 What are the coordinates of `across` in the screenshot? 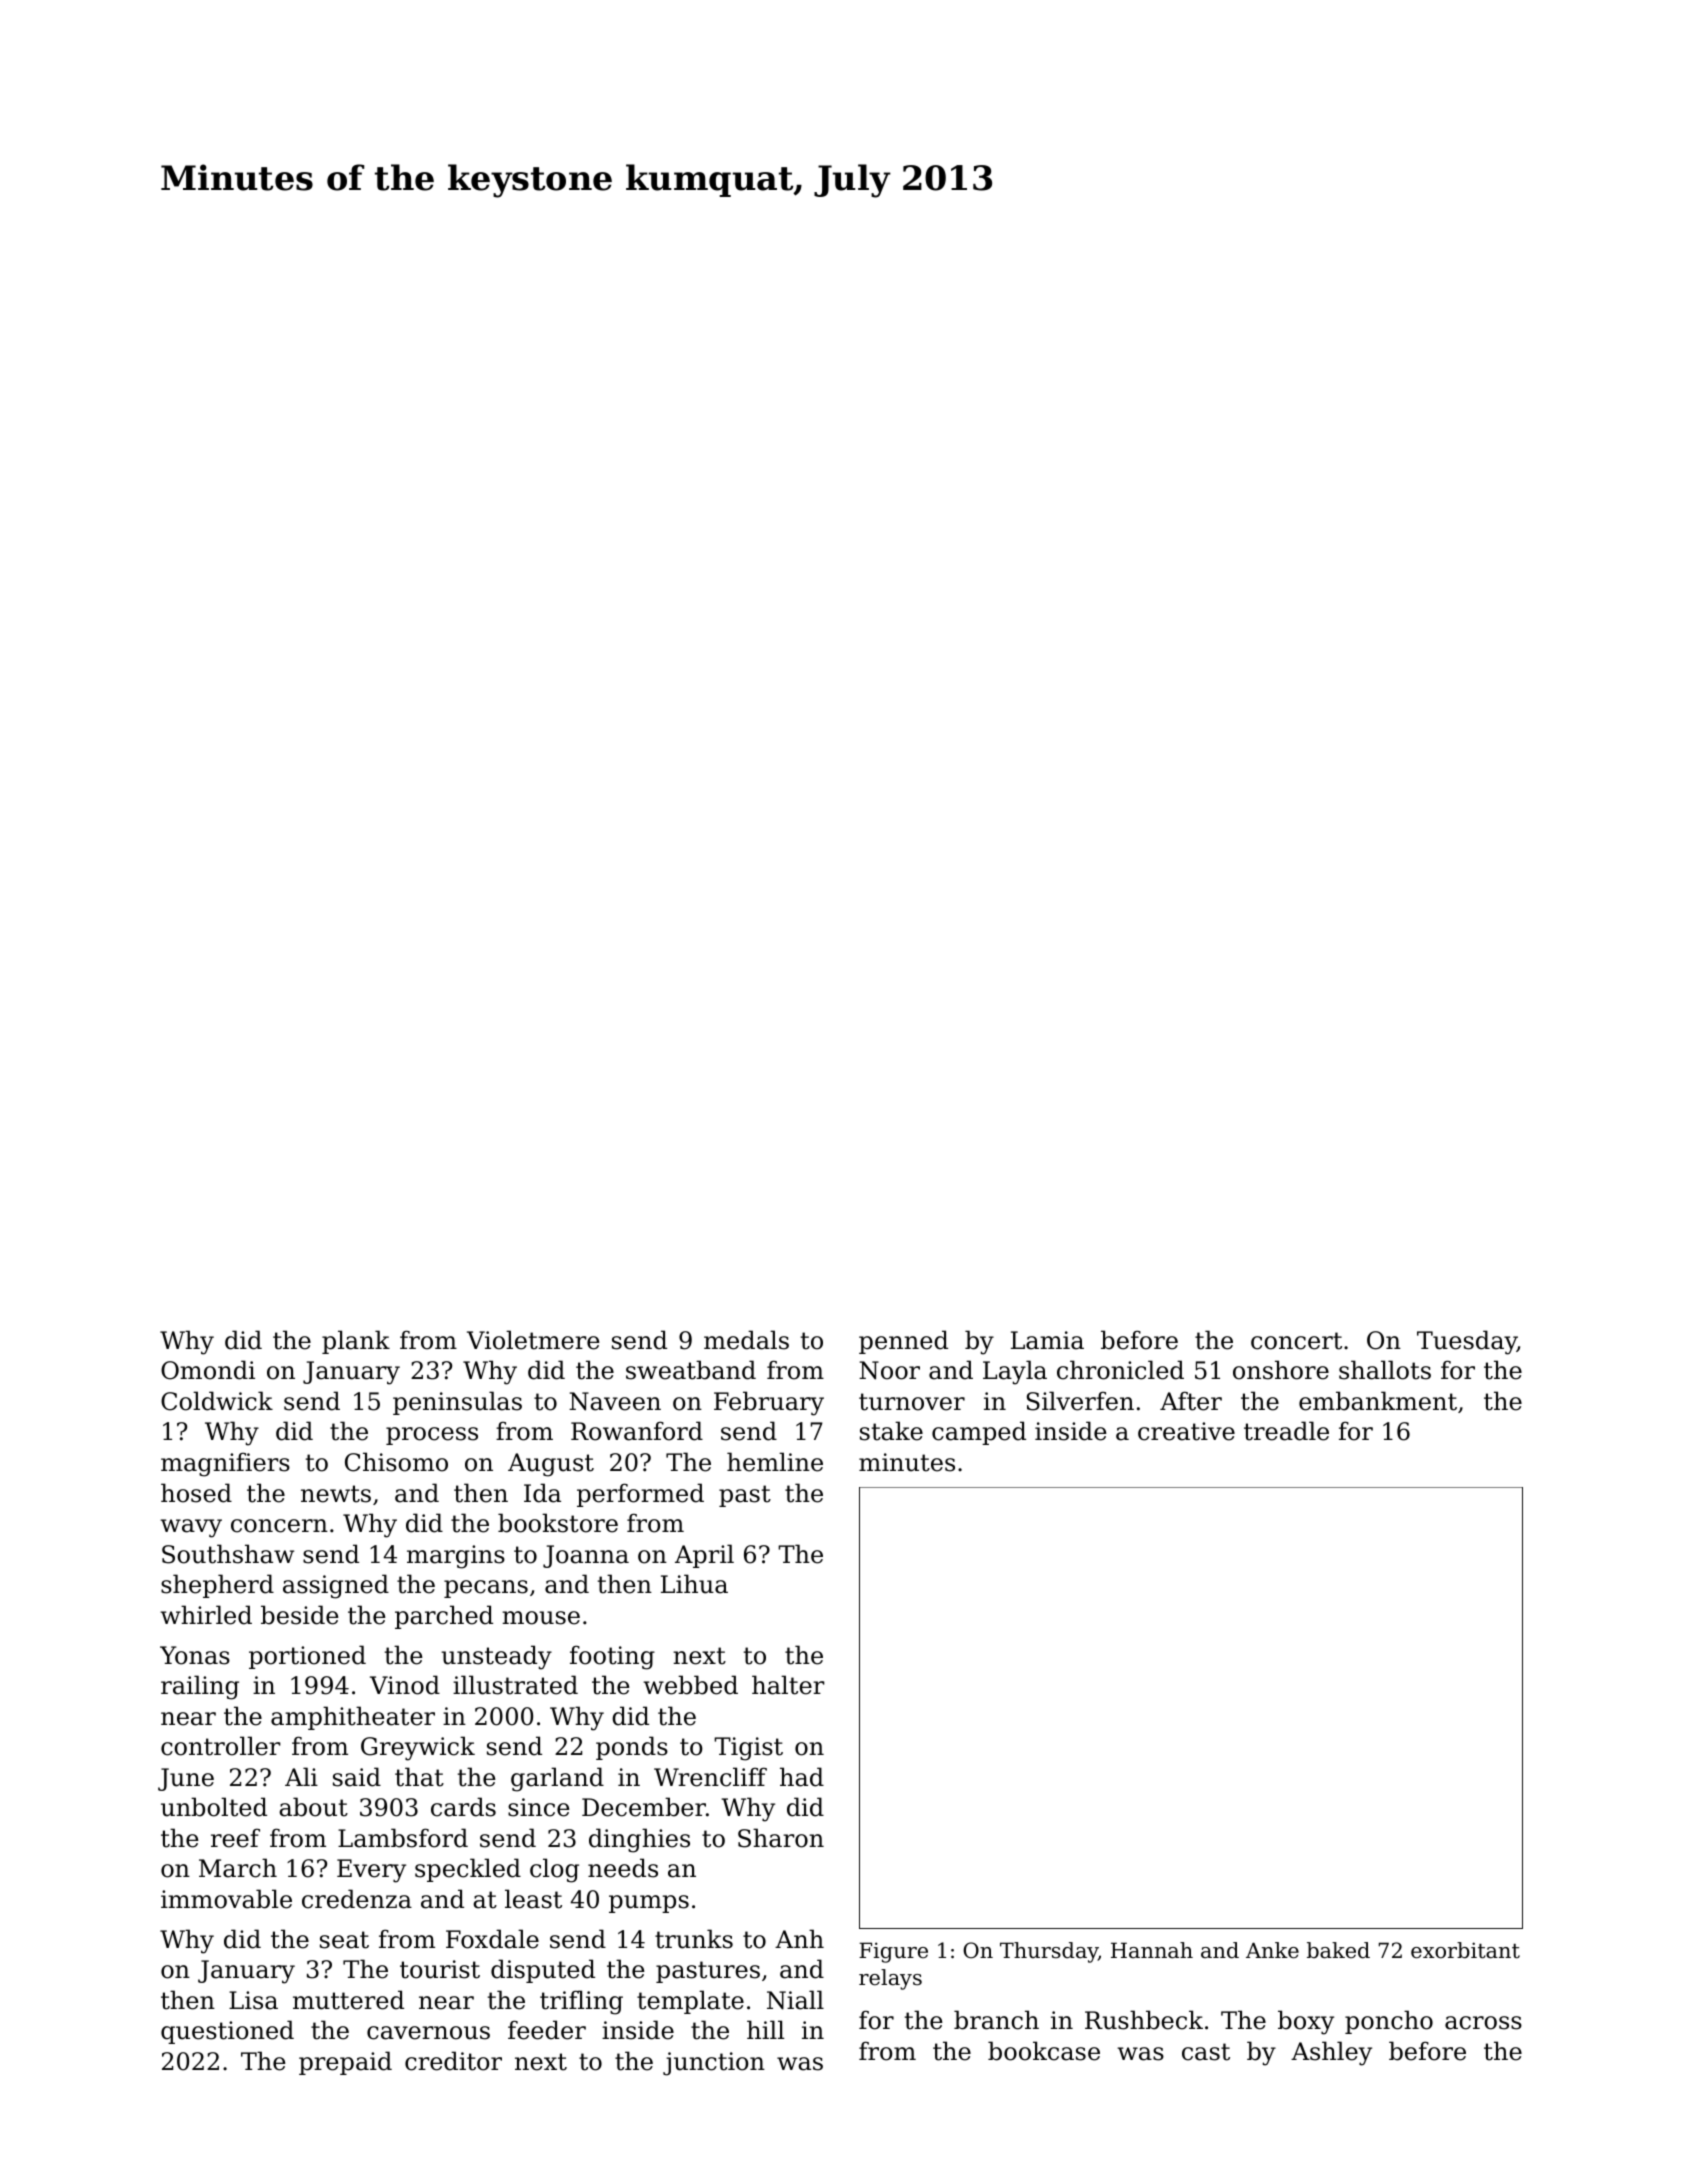 It's located at (1483, 2023).
